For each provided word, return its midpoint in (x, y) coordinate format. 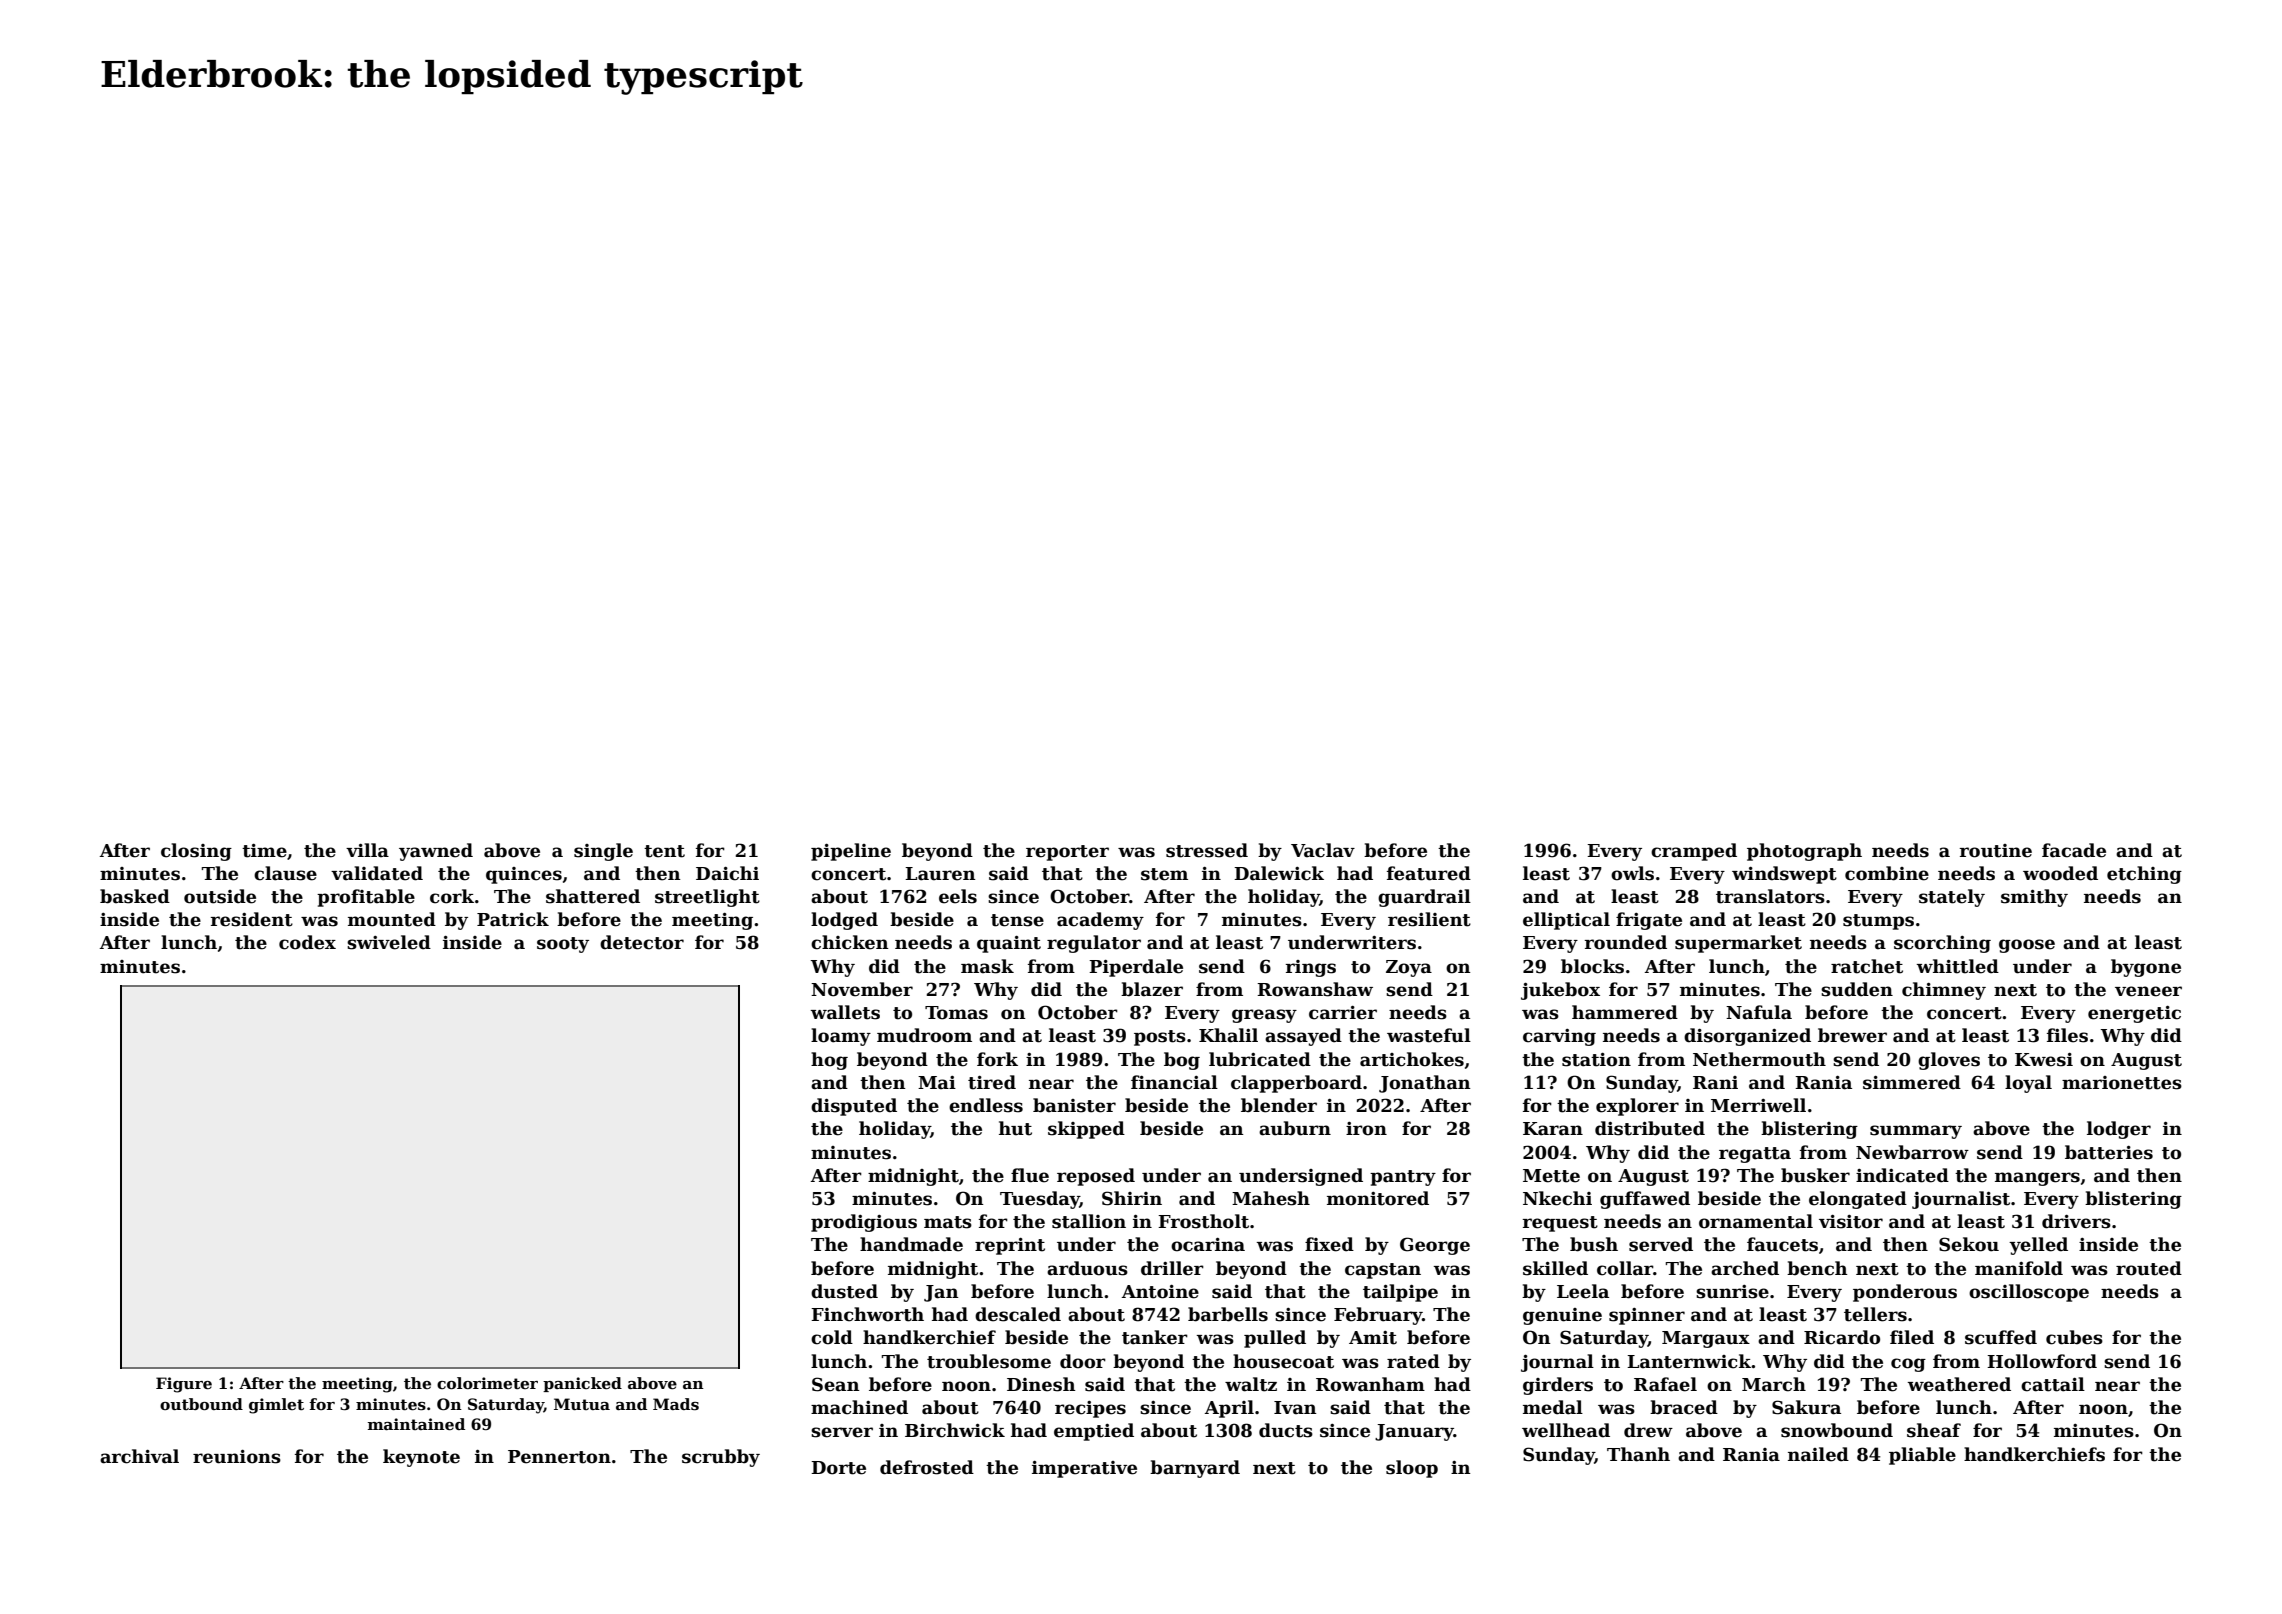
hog (829, 1061)
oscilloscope (2029, 1293)
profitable (366, 898)
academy (1100, 921)
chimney (1944, 991)
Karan (1553, 1129)
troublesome (989, 1361)
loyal (2028, 1084)
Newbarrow (1912, 1152)
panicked (582, 1384)
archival (139, 1456)
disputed (854, 1107)
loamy (841, 1037)
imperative (1084, 1469)
